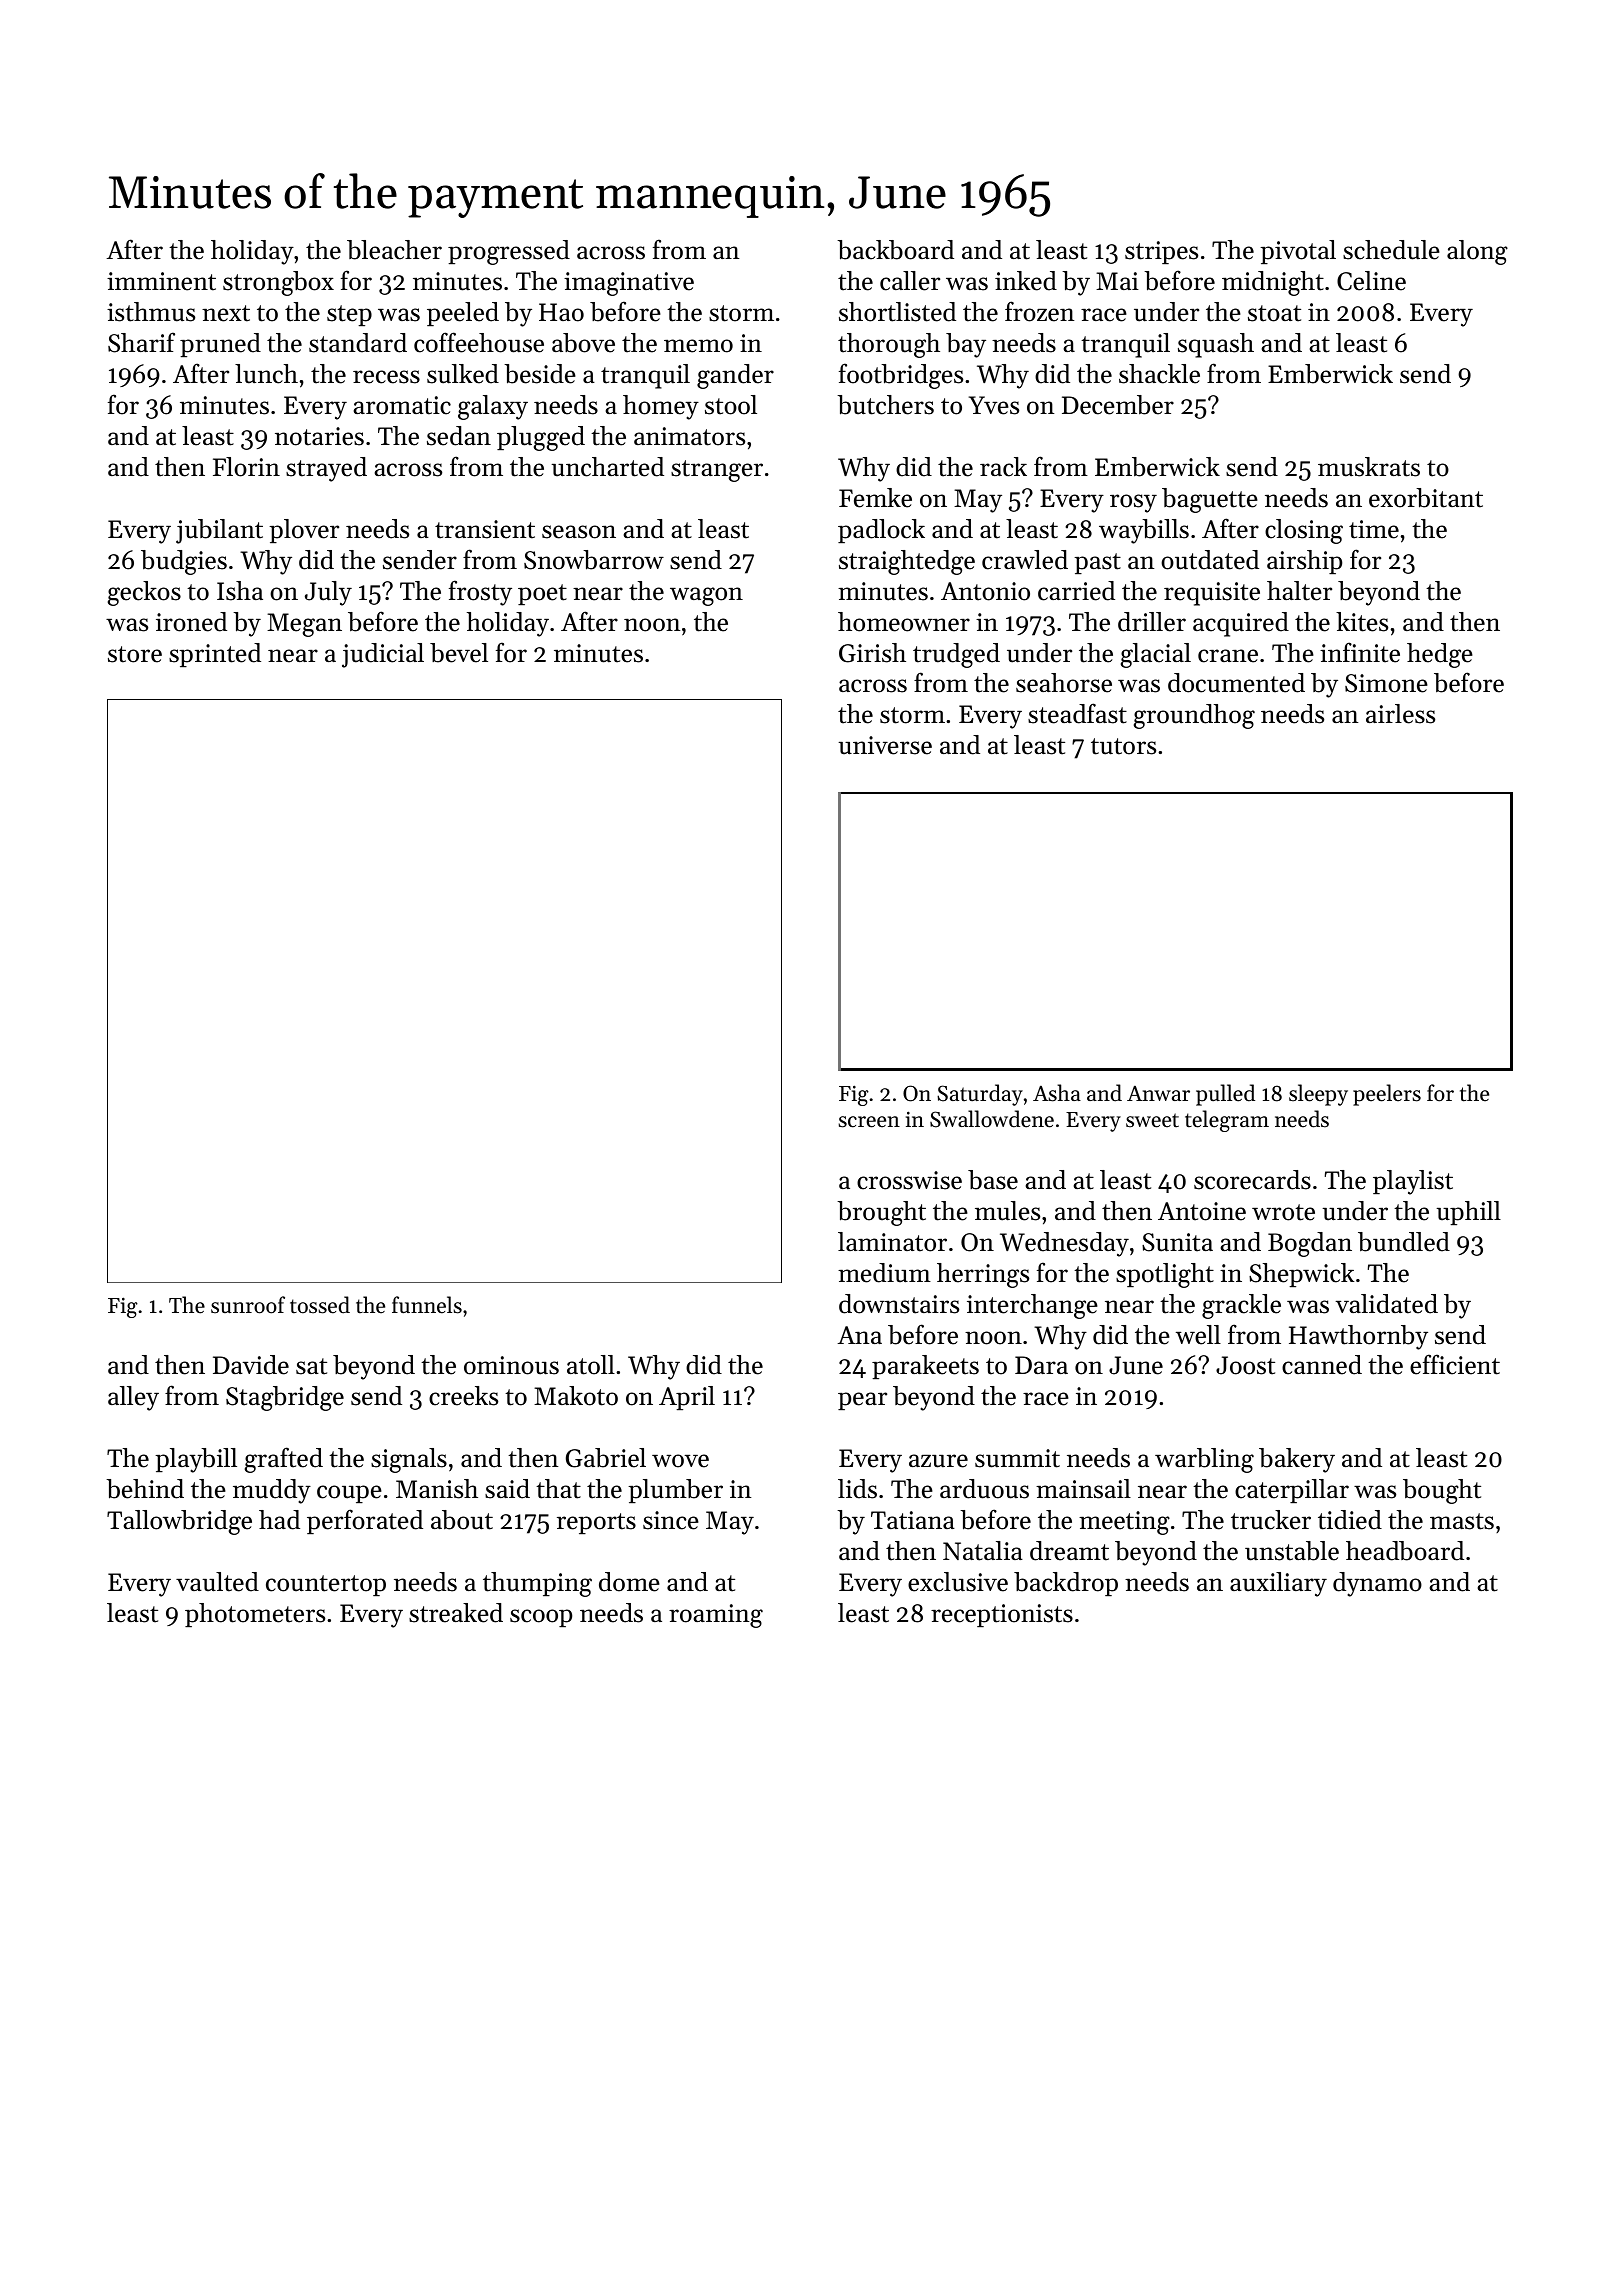 Image resolution: width=1620 pixels, height=2292 pixels. Describe the element at coordinates (913, 1520) in the image. I see `Tatiana` at that location.
